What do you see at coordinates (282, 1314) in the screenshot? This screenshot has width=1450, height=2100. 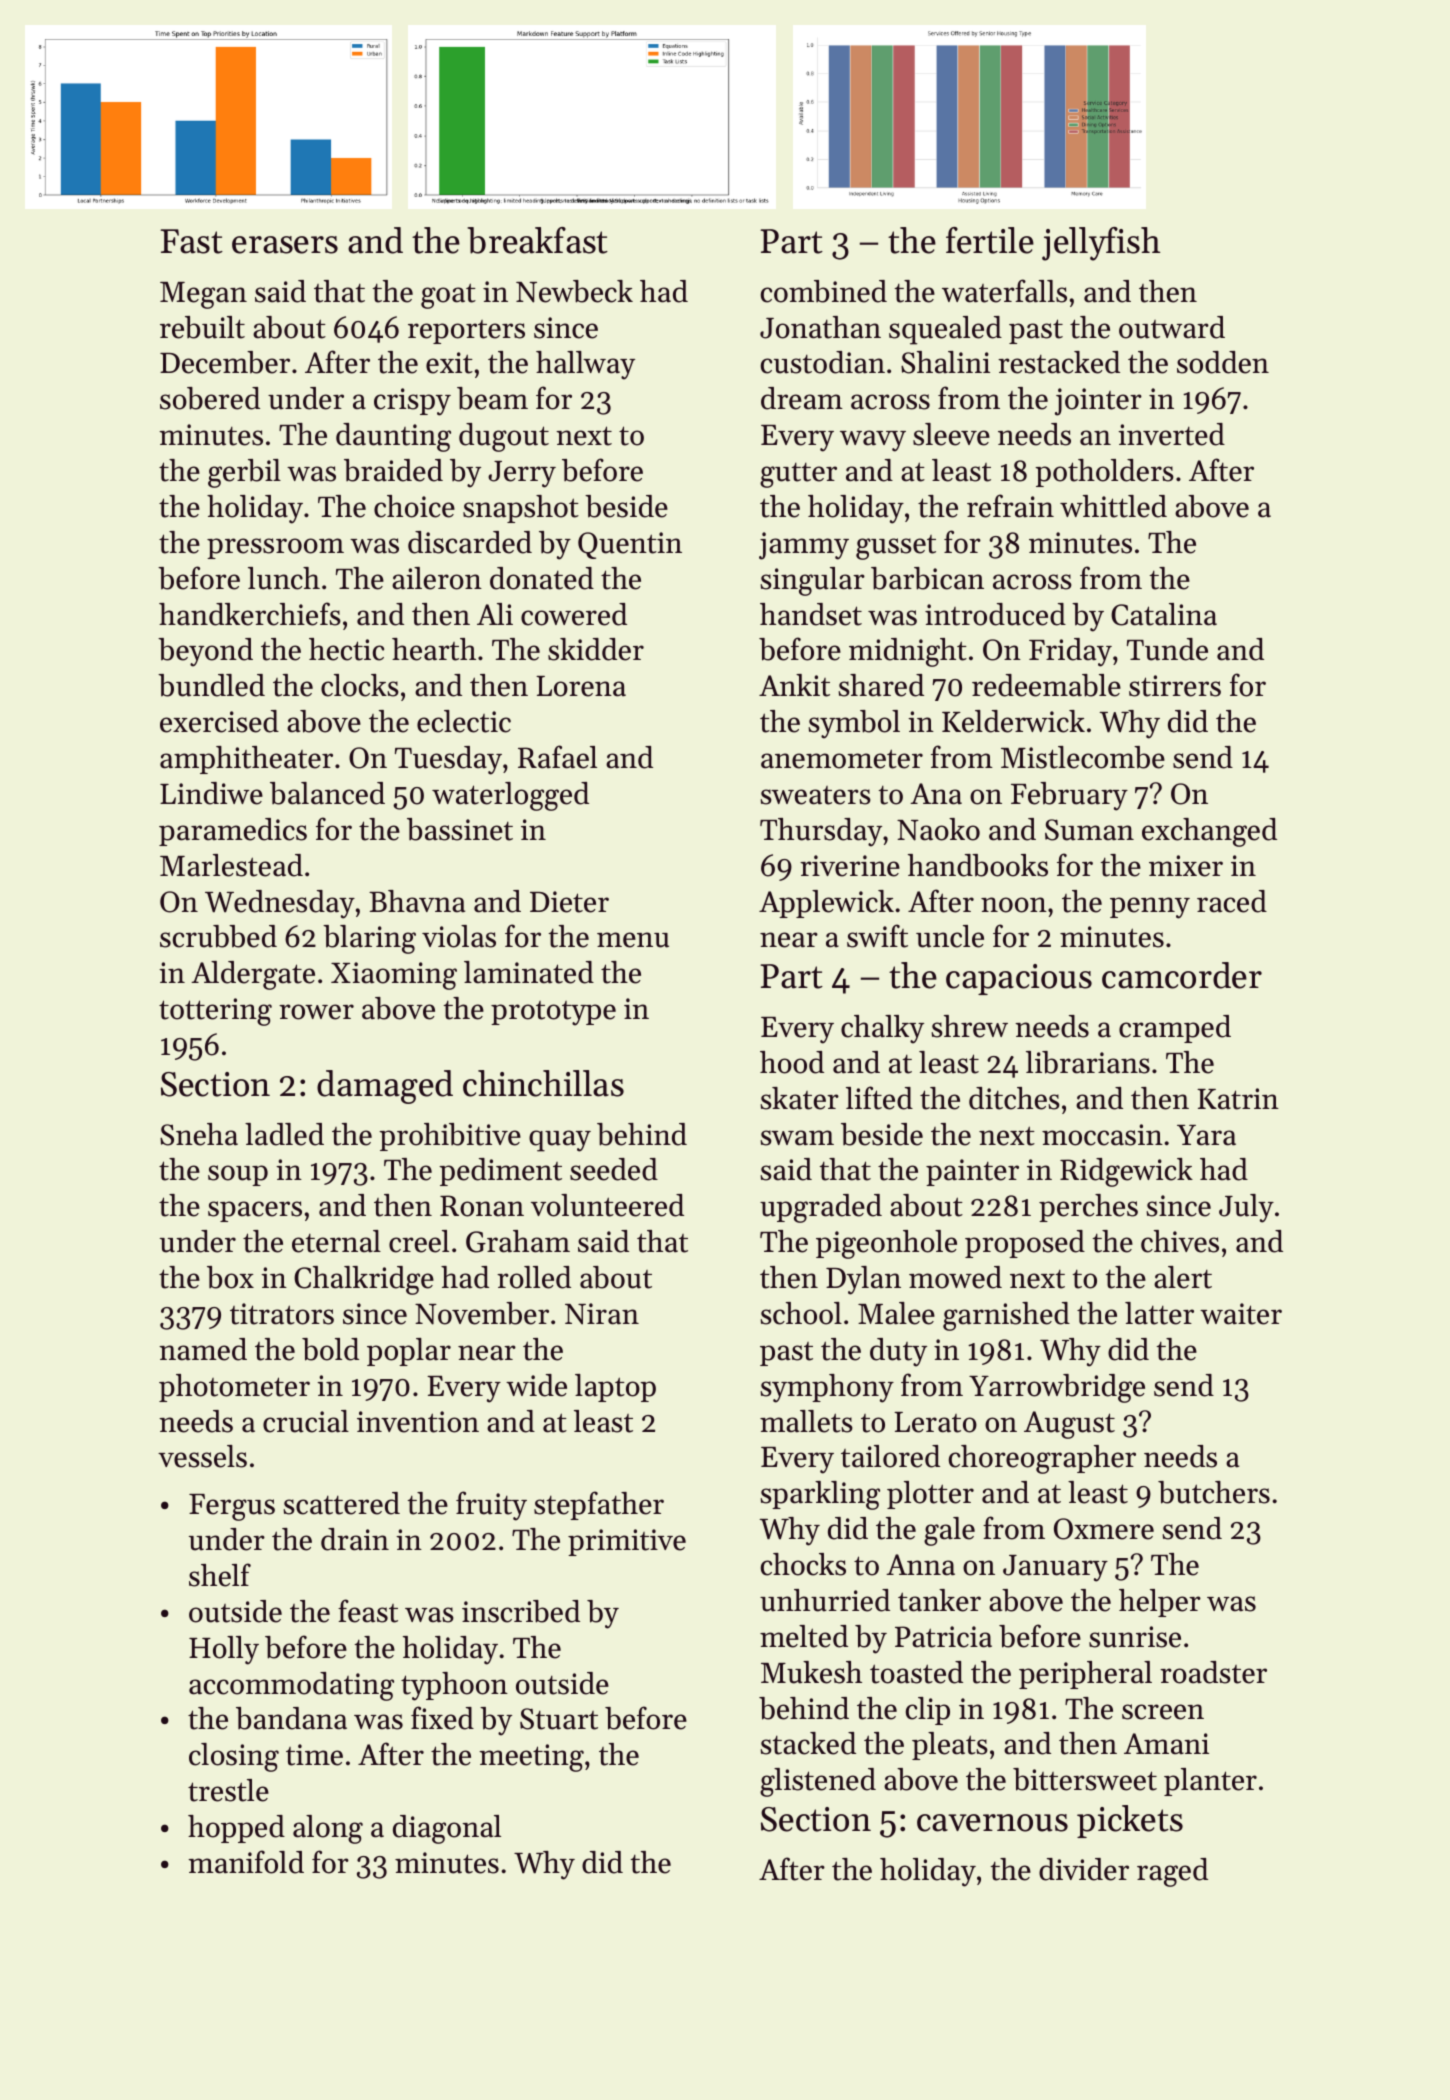 I see `titrators` at bounding box center [282, 1314].
